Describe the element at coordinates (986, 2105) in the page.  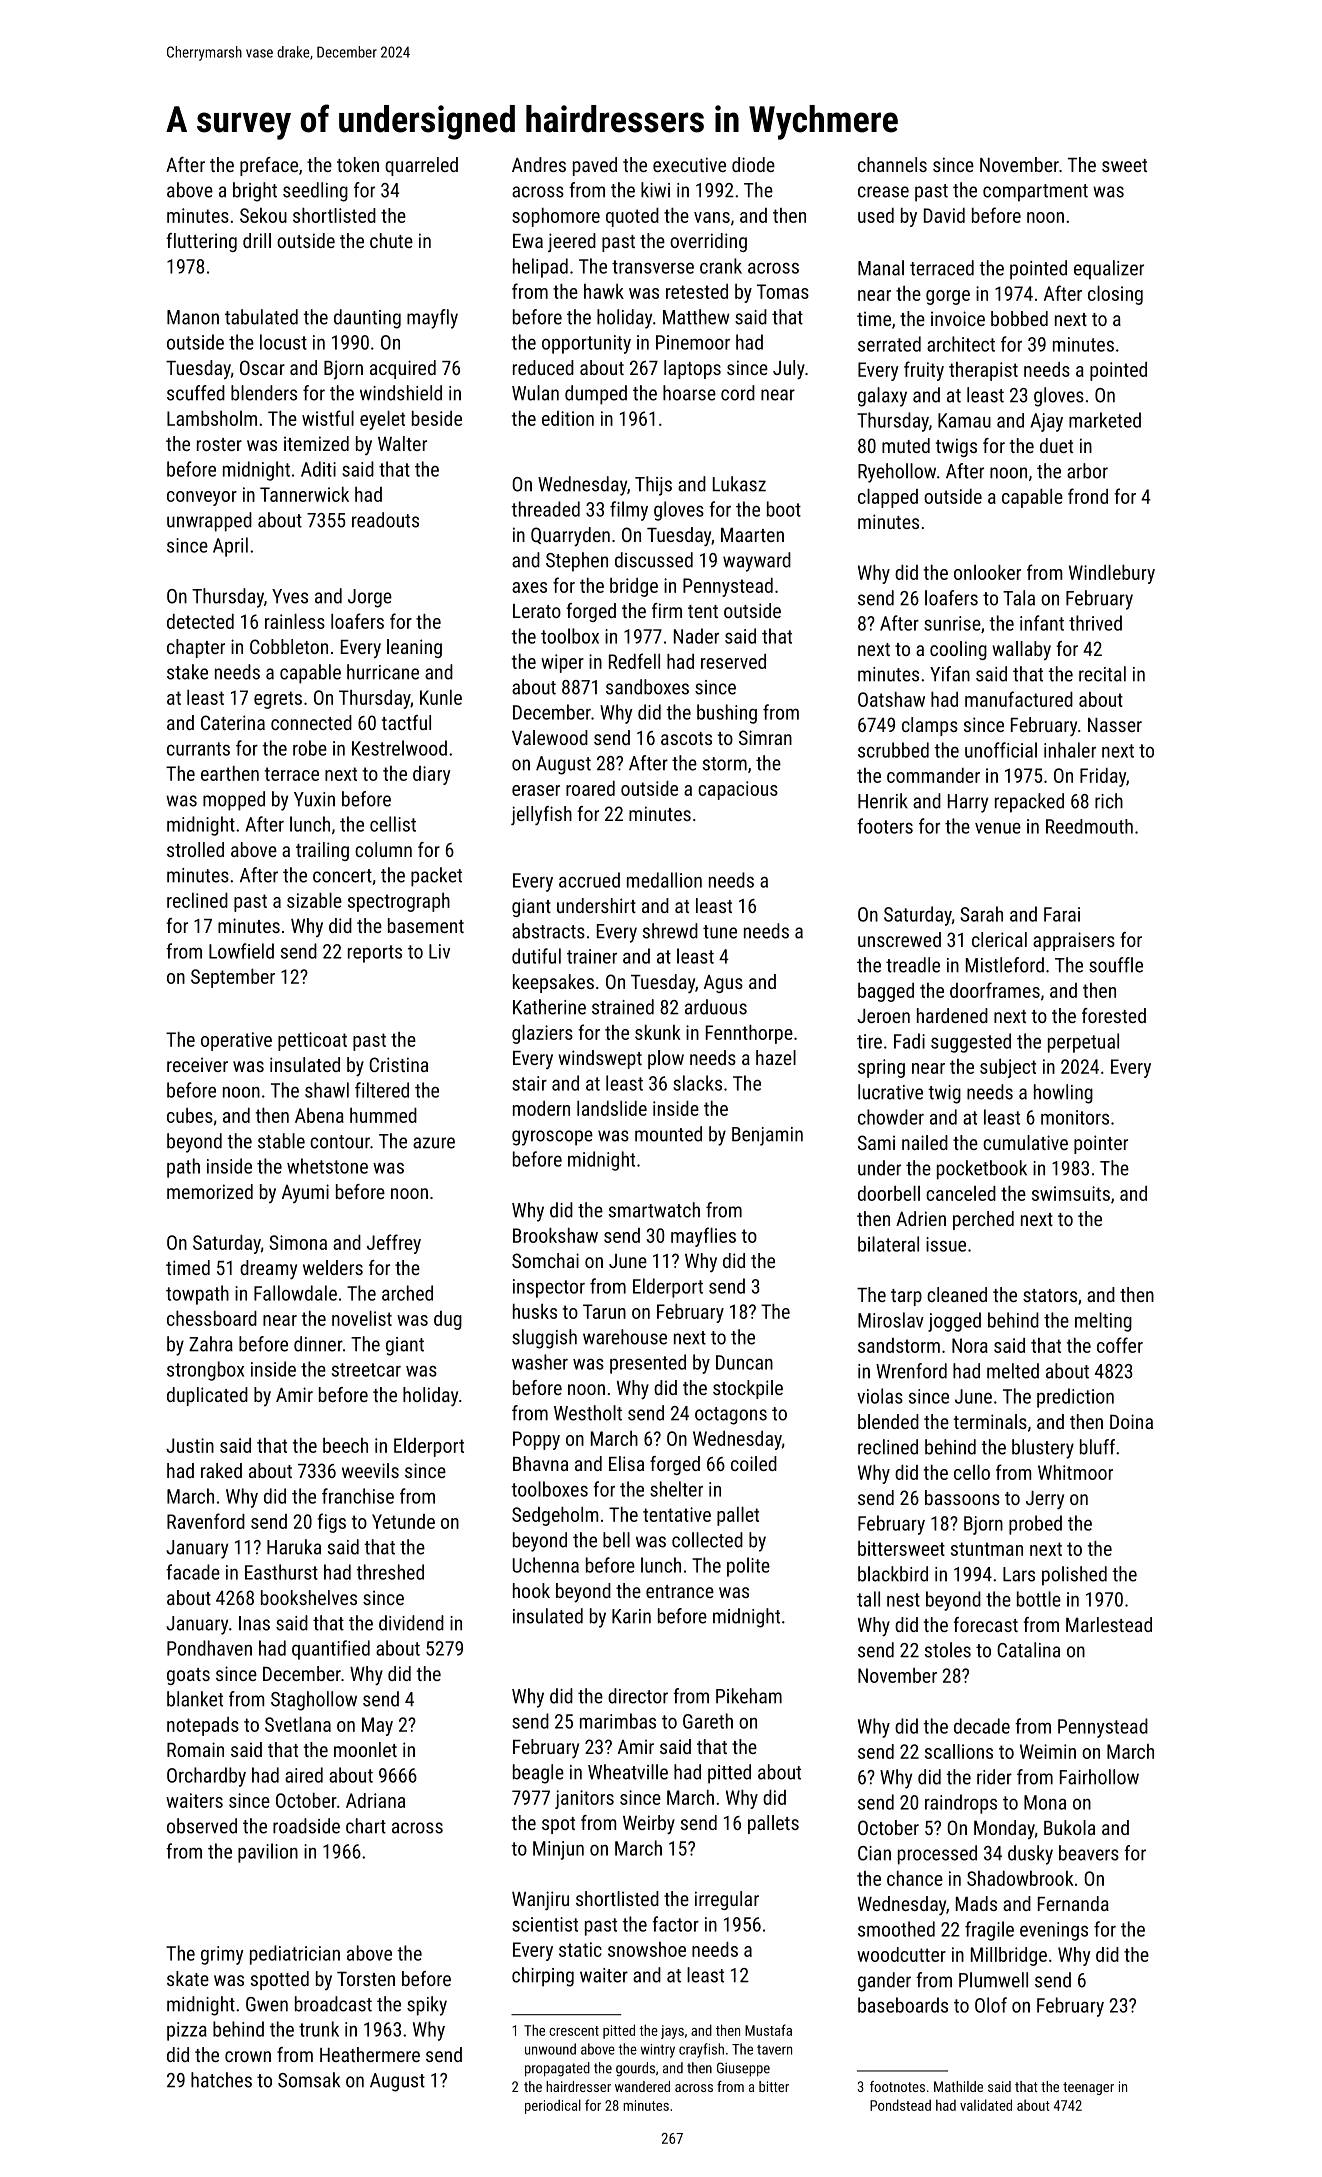
I see `validated` at that location.
